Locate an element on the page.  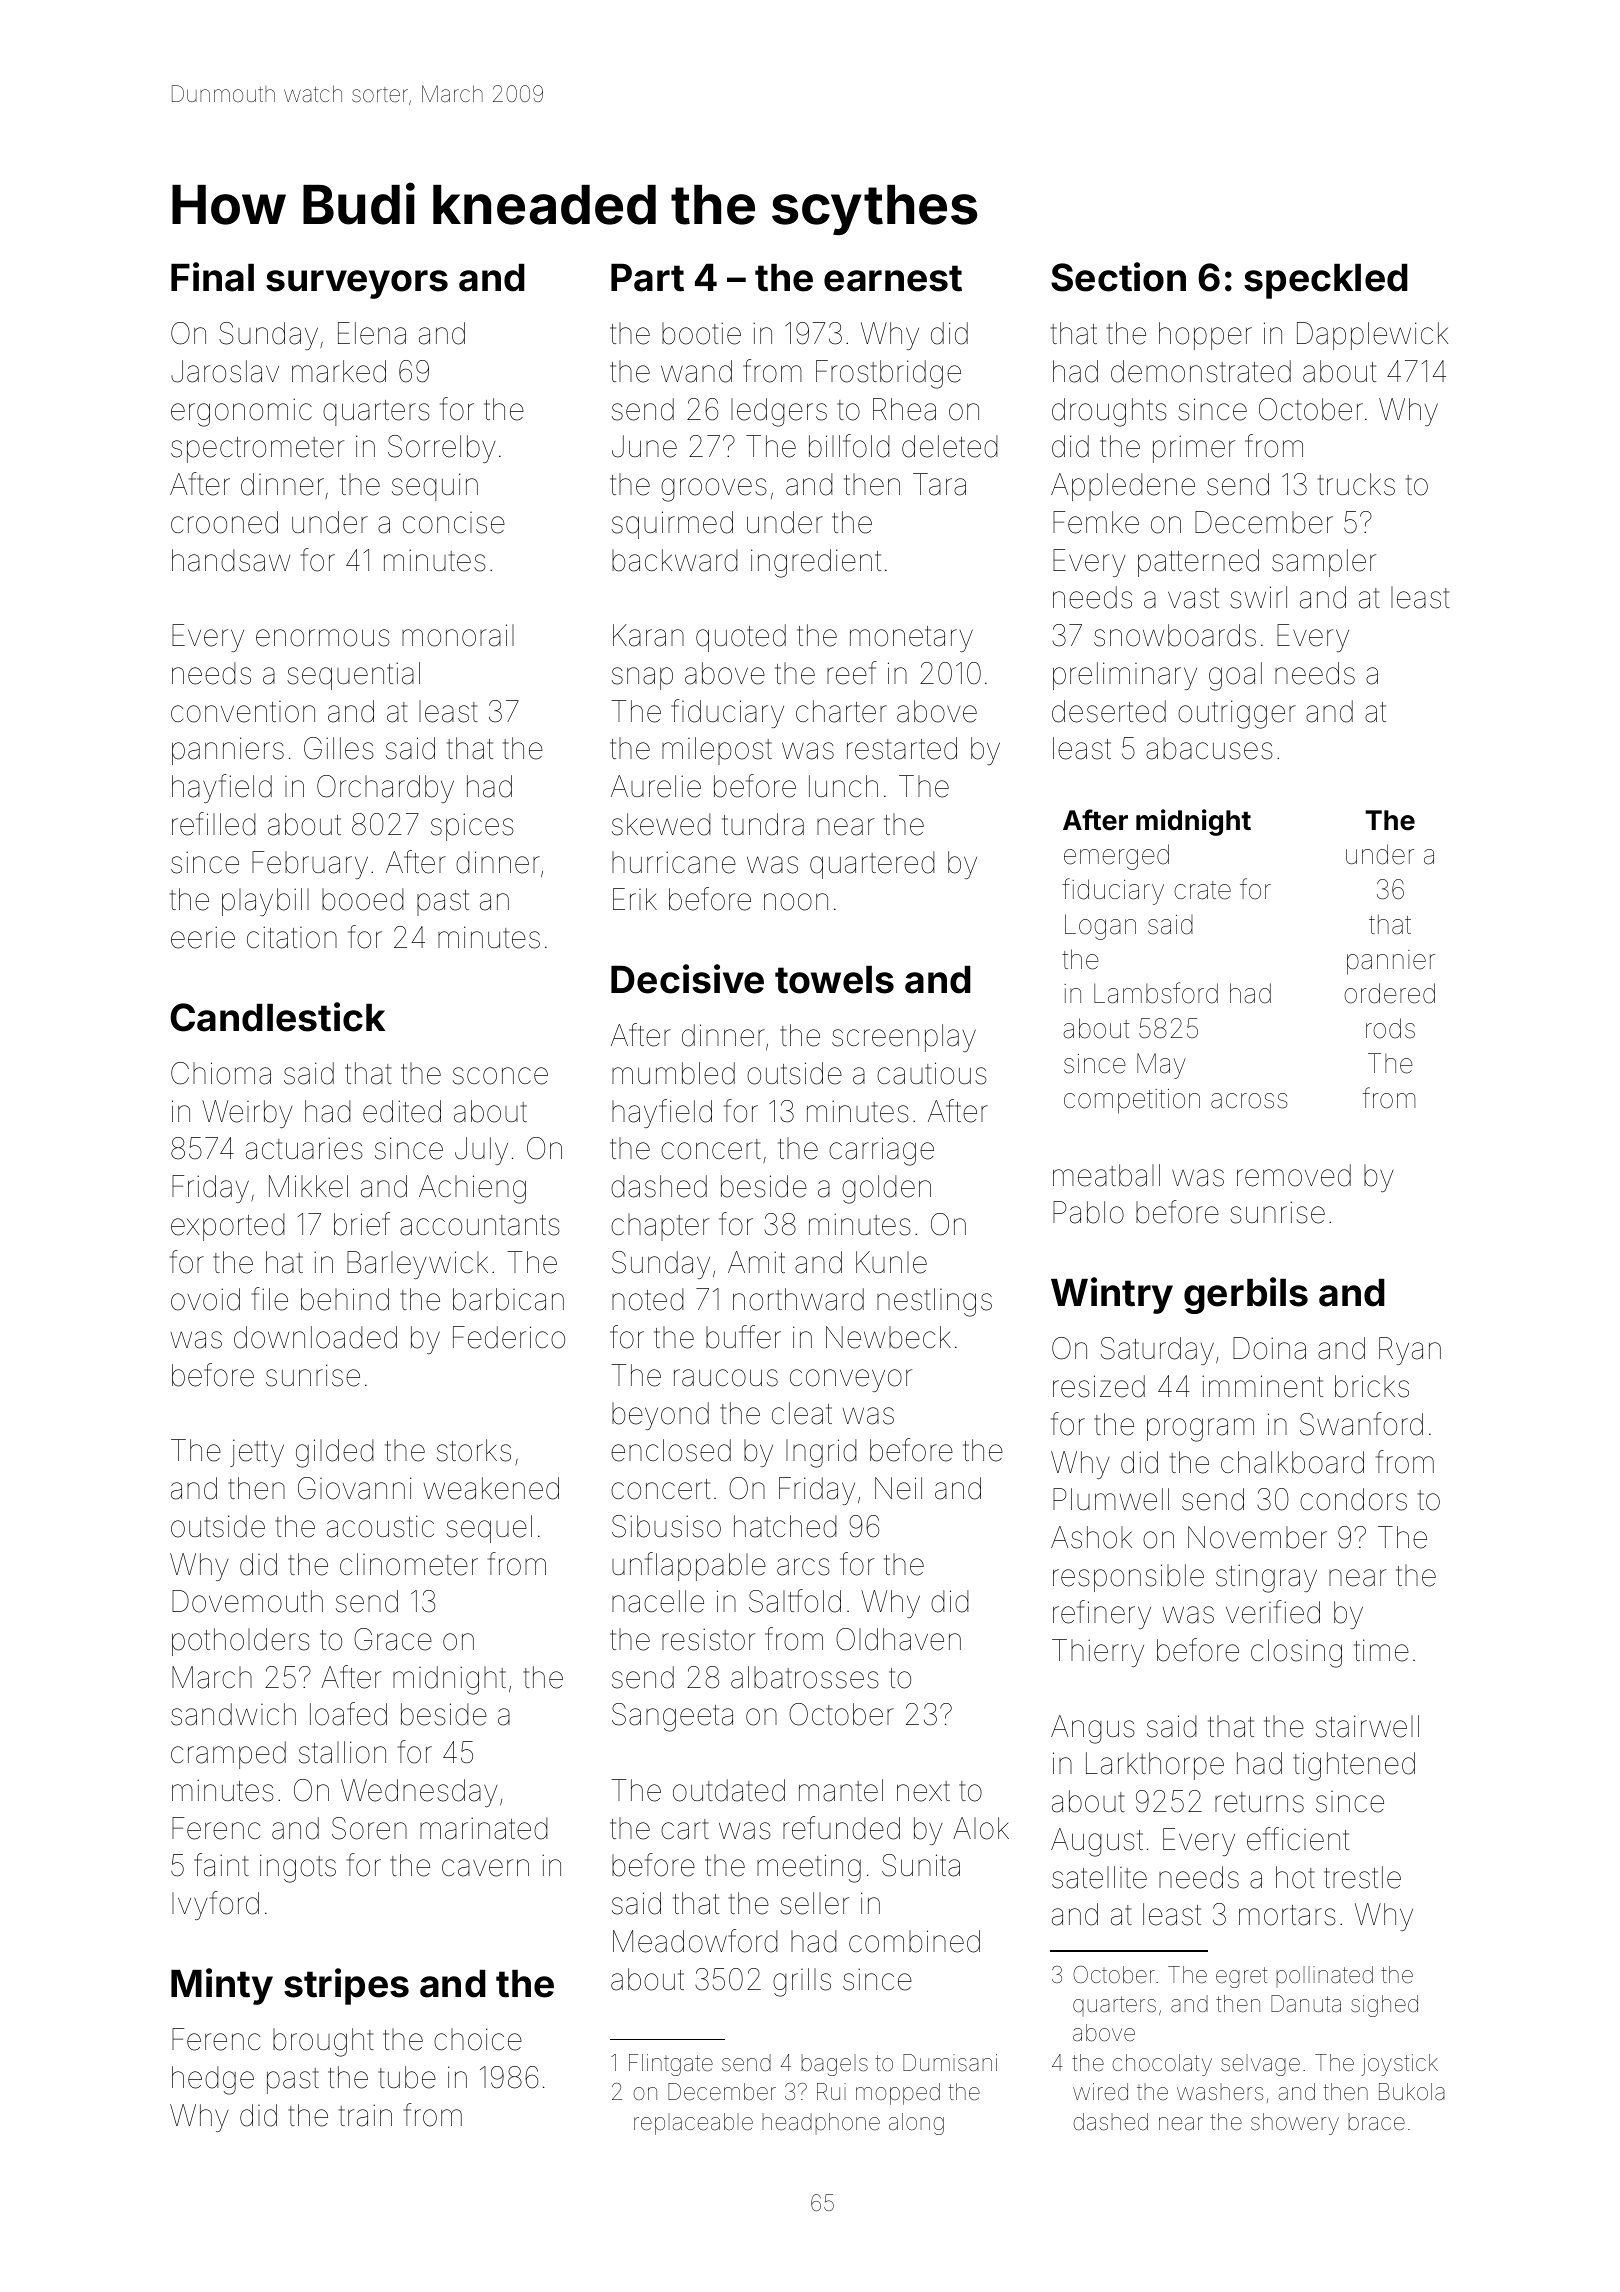
file is located at coordinates (270, 1299).
